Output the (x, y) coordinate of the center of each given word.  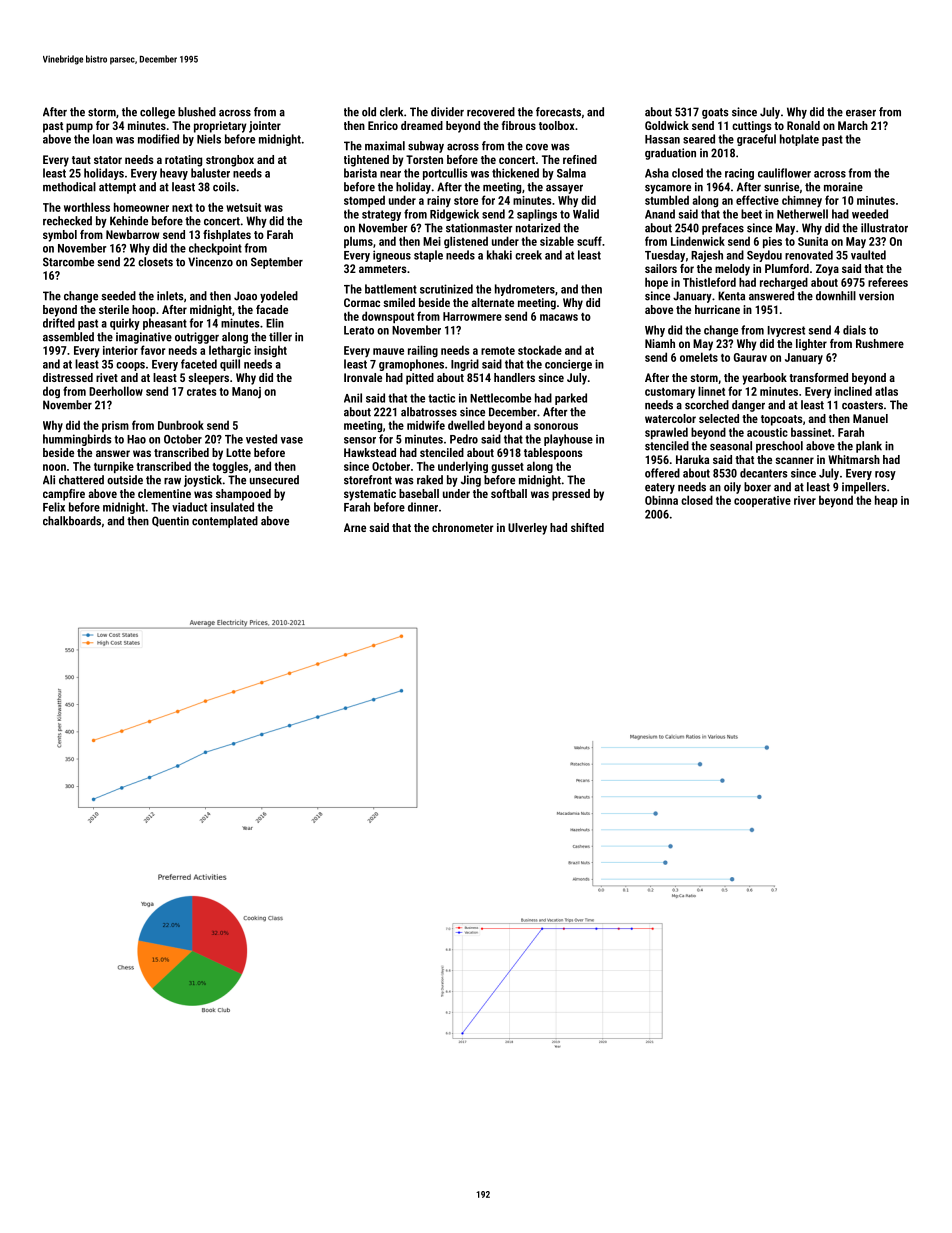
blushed (197, 112)
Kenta (731, 296)
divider (447, 112)
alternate (492, 302)
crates (201, 392)
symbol (60, 236)
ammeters (382, 269)
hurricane (717, 309)
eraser (861, 113)
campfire (64, 495)
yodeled (279, 297)
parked (571, 399)
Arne (355, 527)
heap (886, 501)
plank (869, 447)
